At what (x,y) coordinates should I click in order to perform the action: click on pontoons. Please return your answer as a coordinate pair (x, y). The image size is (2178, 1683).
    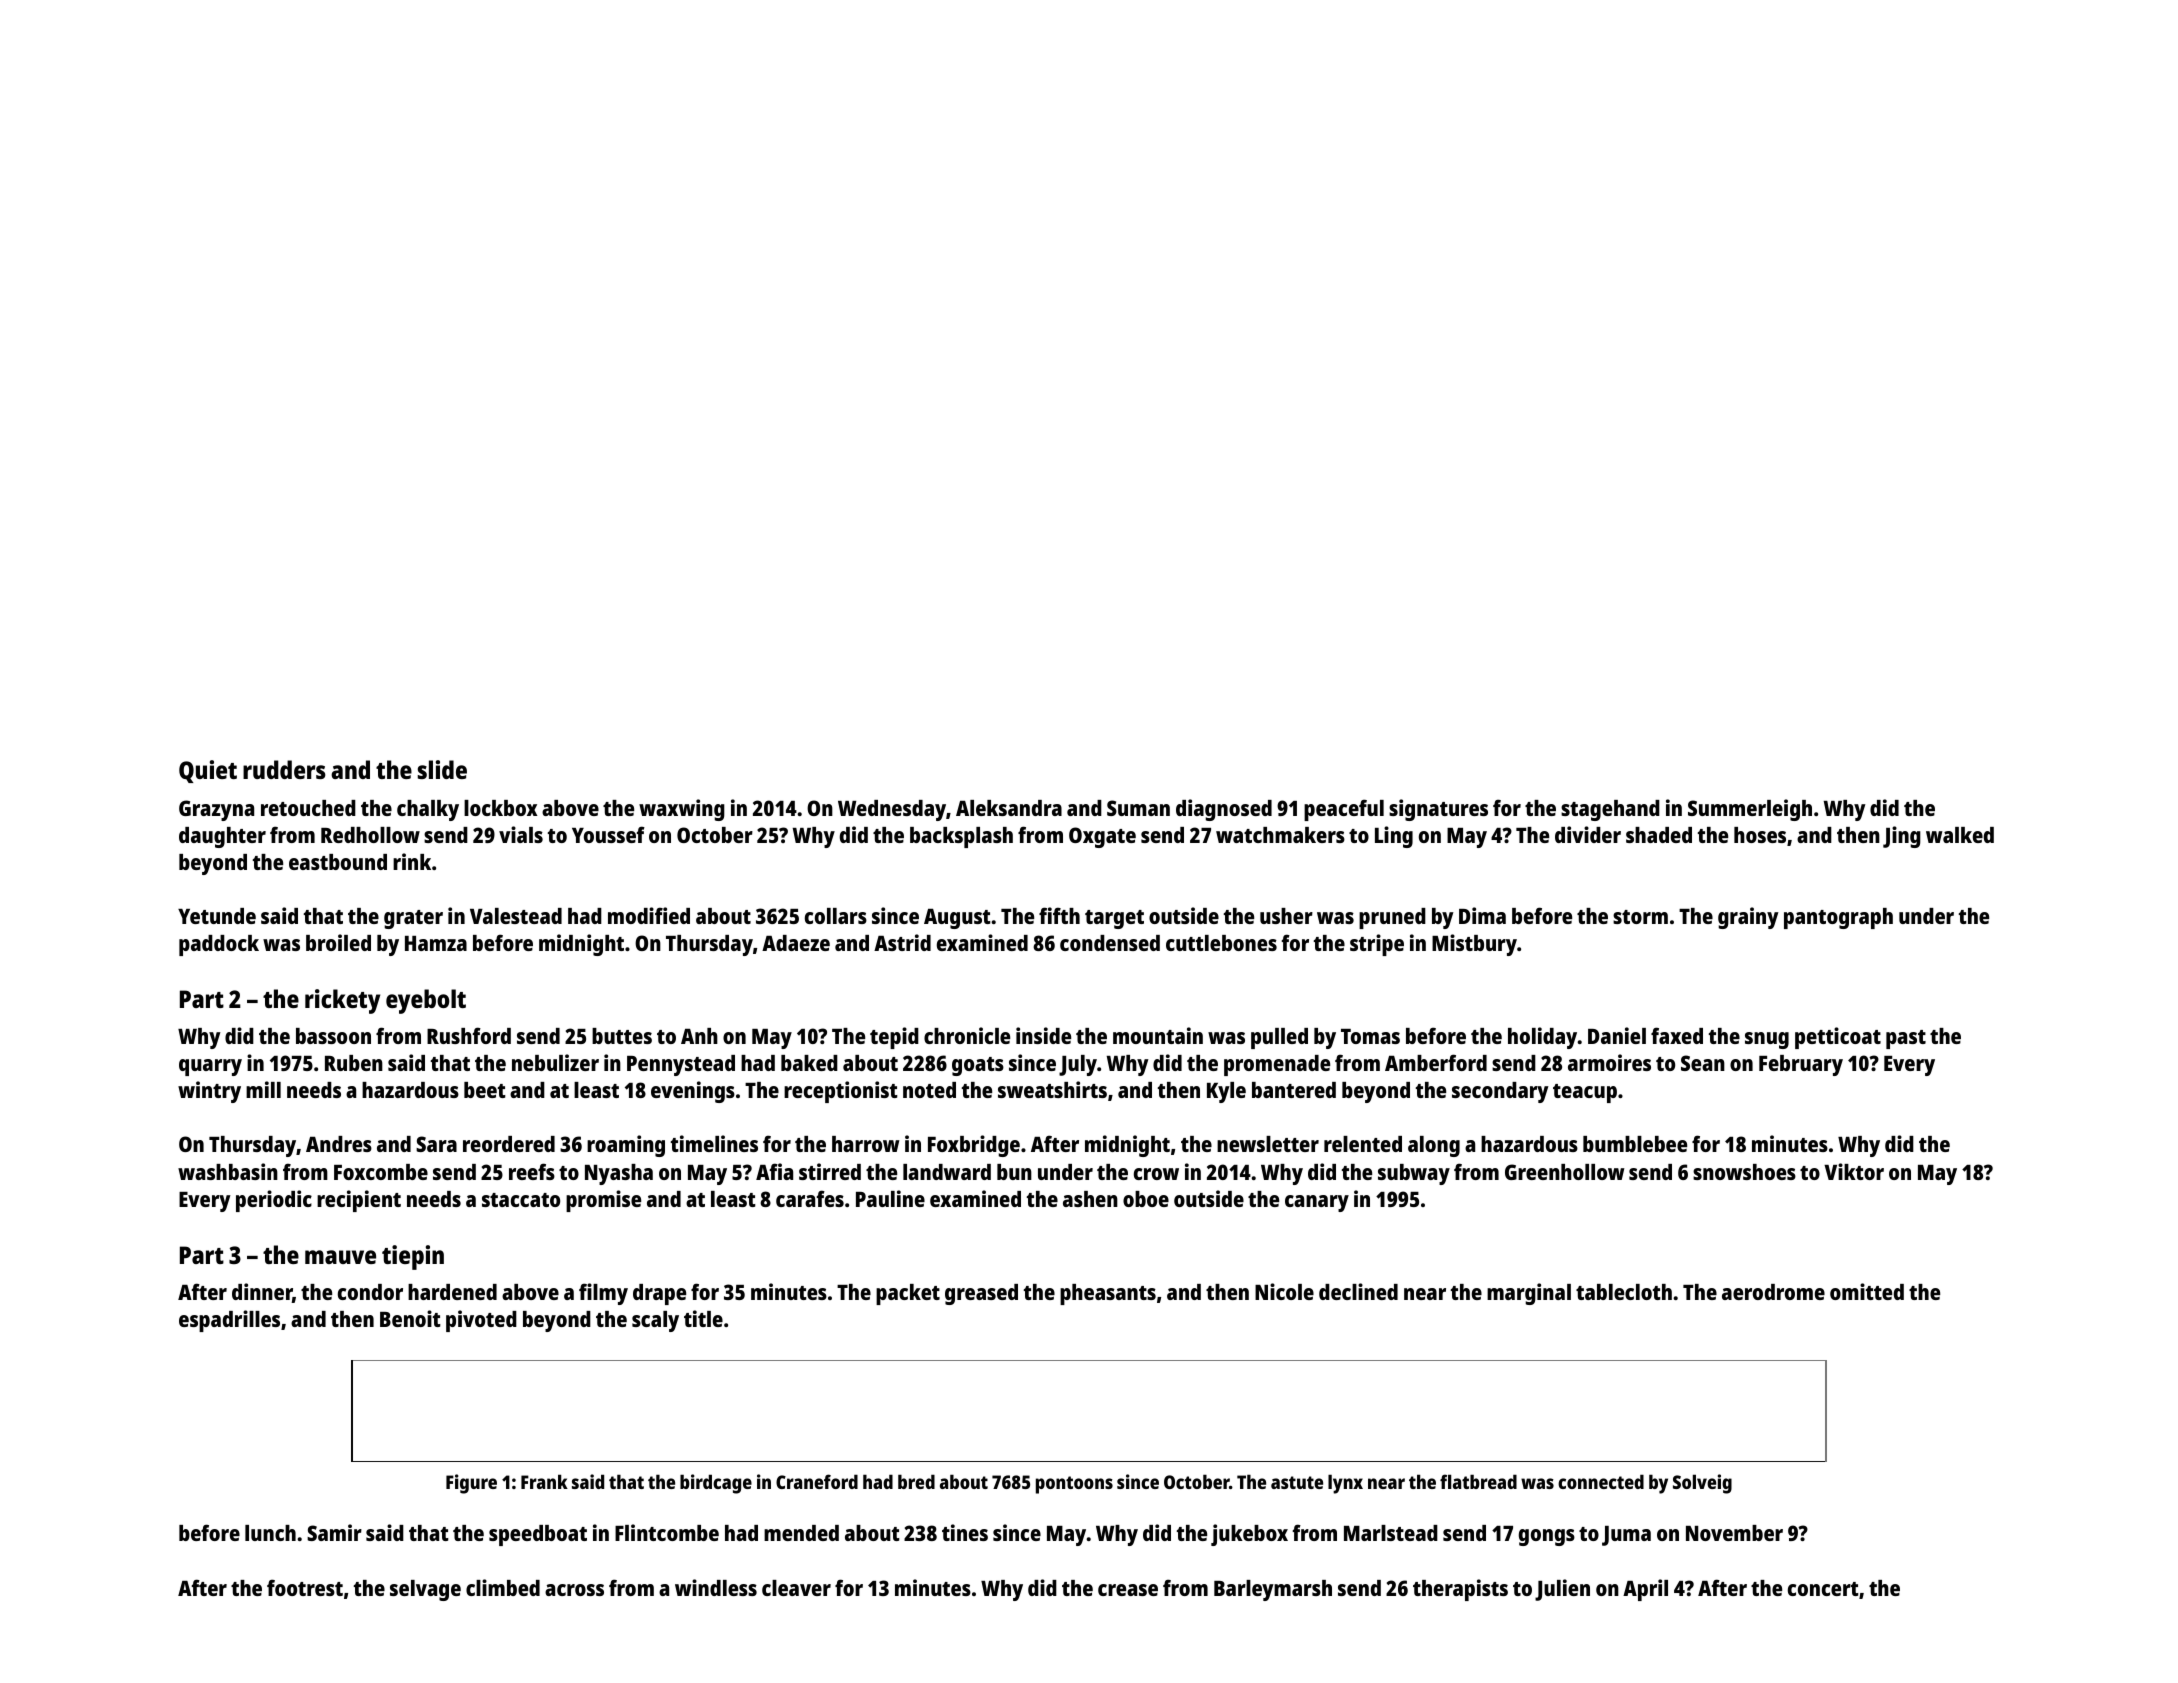
    Looking at the image, I should click on (1074, 1485).
